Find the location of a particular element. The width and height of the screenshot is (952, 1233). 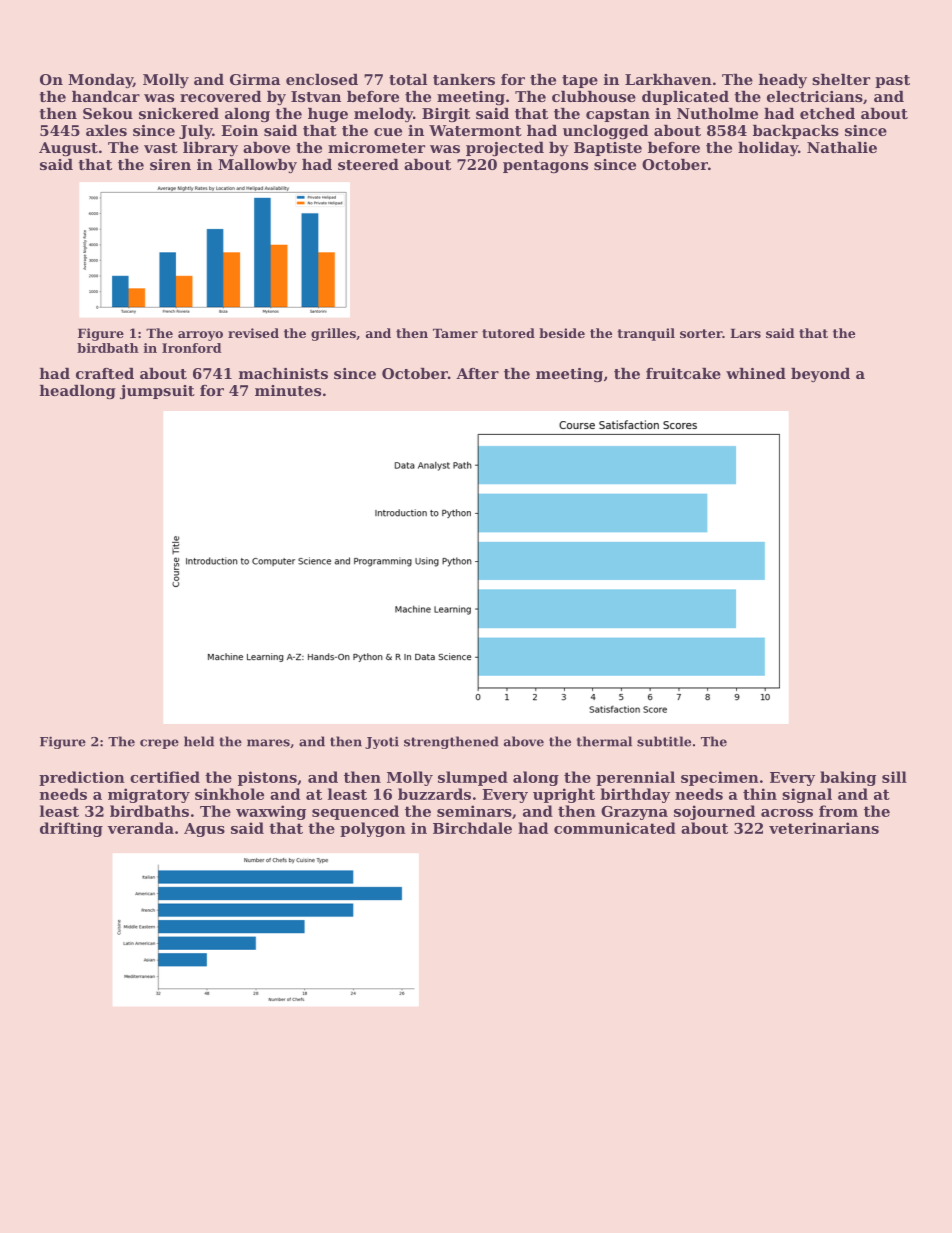

Mallowby is located at coordinates (257, 166).
